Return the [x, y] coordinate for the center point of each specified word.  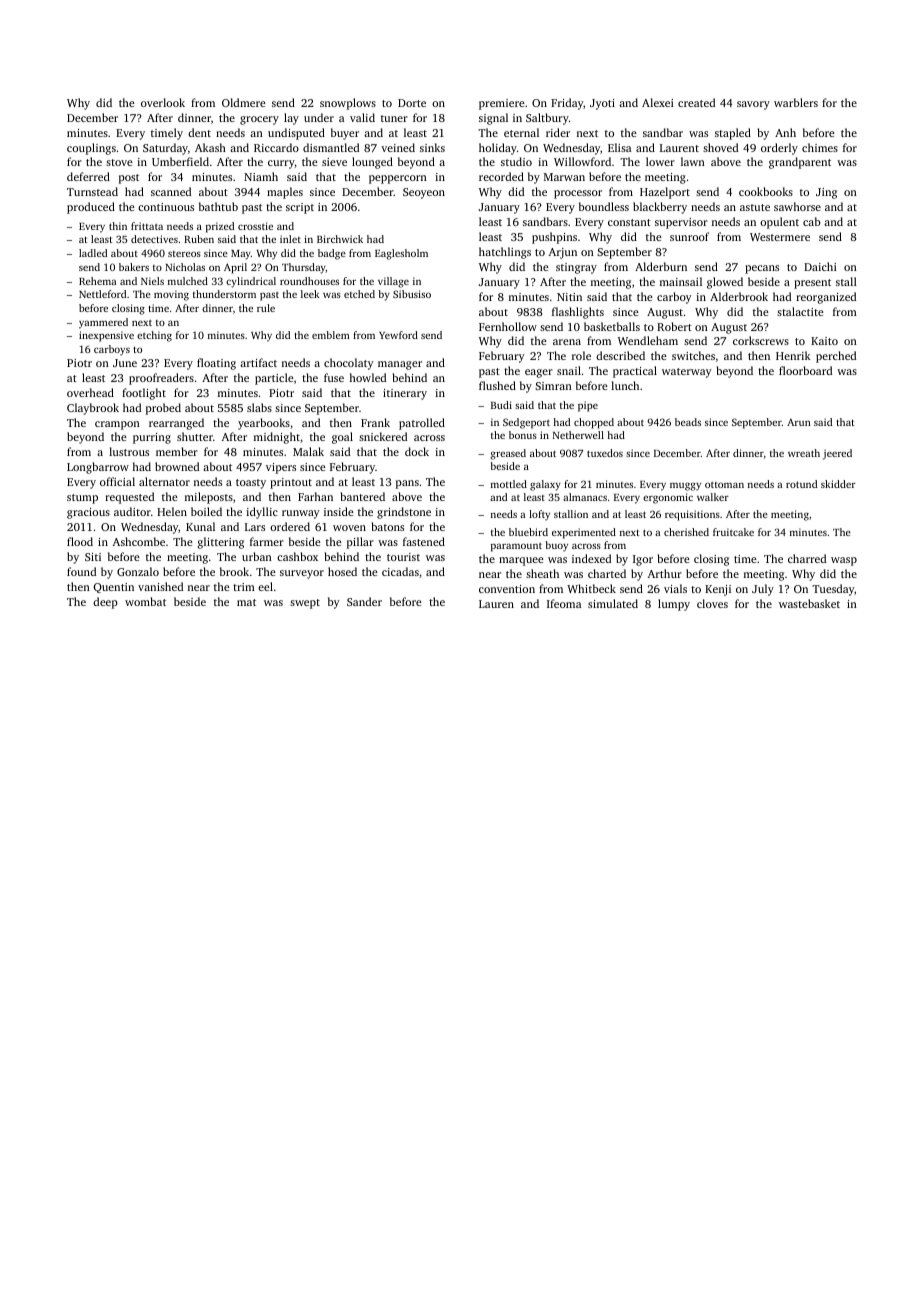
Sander [364, 601]
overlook [163, 102]
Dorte [412, 103]
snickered [383, 436]
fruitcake [733, 532]
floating [216, 364]
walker [713, 497]
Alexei [658, 102]
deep [105, 603]
